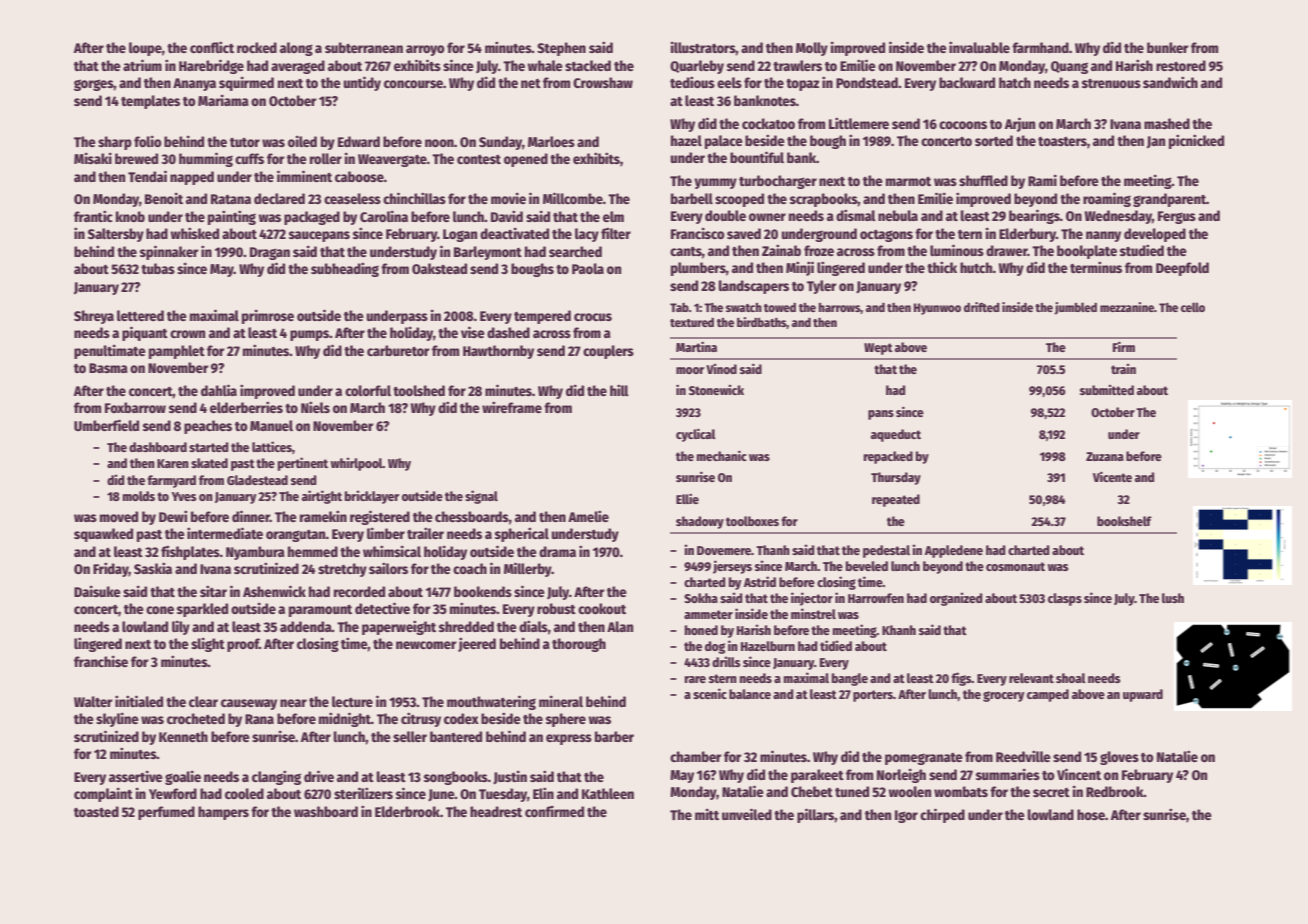 This document has width=1308, height=924. I want to click on Weavergate, so click(392, 160).
